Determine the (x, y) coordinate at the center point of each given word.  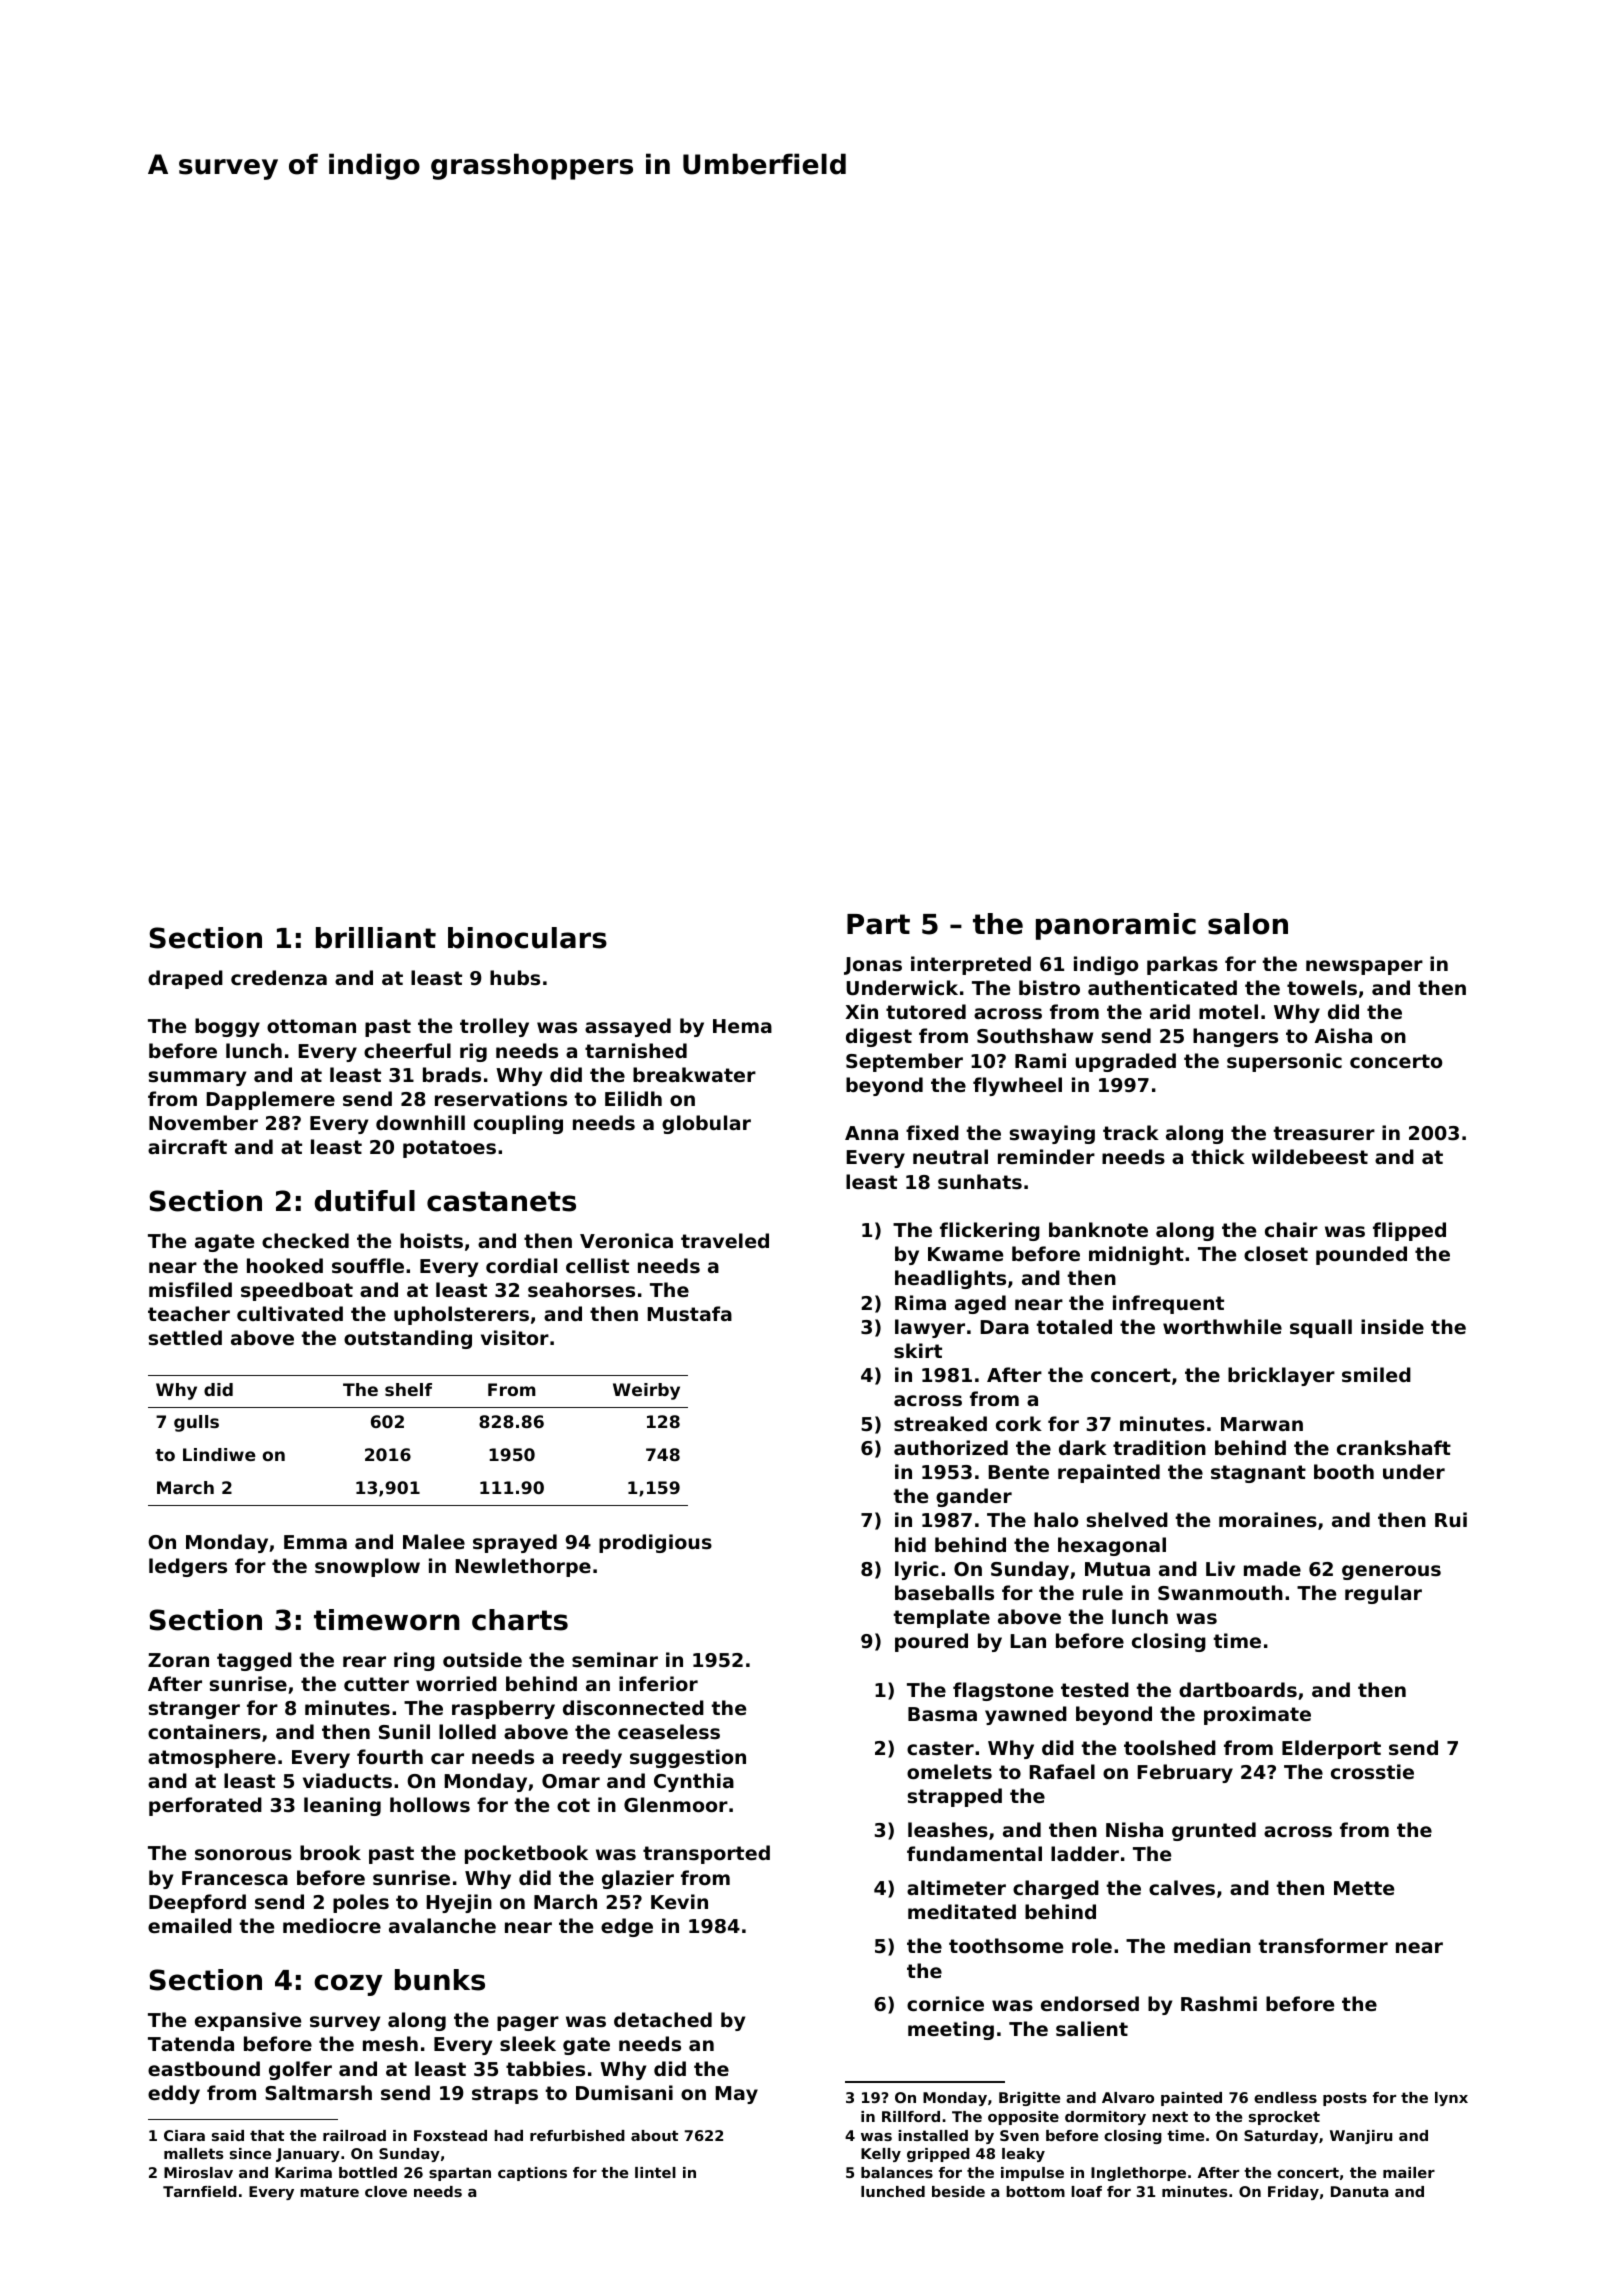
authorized (951, 1447)
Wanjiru (1361, 2137)
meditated (962, 1911)
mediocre (332, 1925)
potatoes (449, 1149)
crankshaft (1394, 1448)
